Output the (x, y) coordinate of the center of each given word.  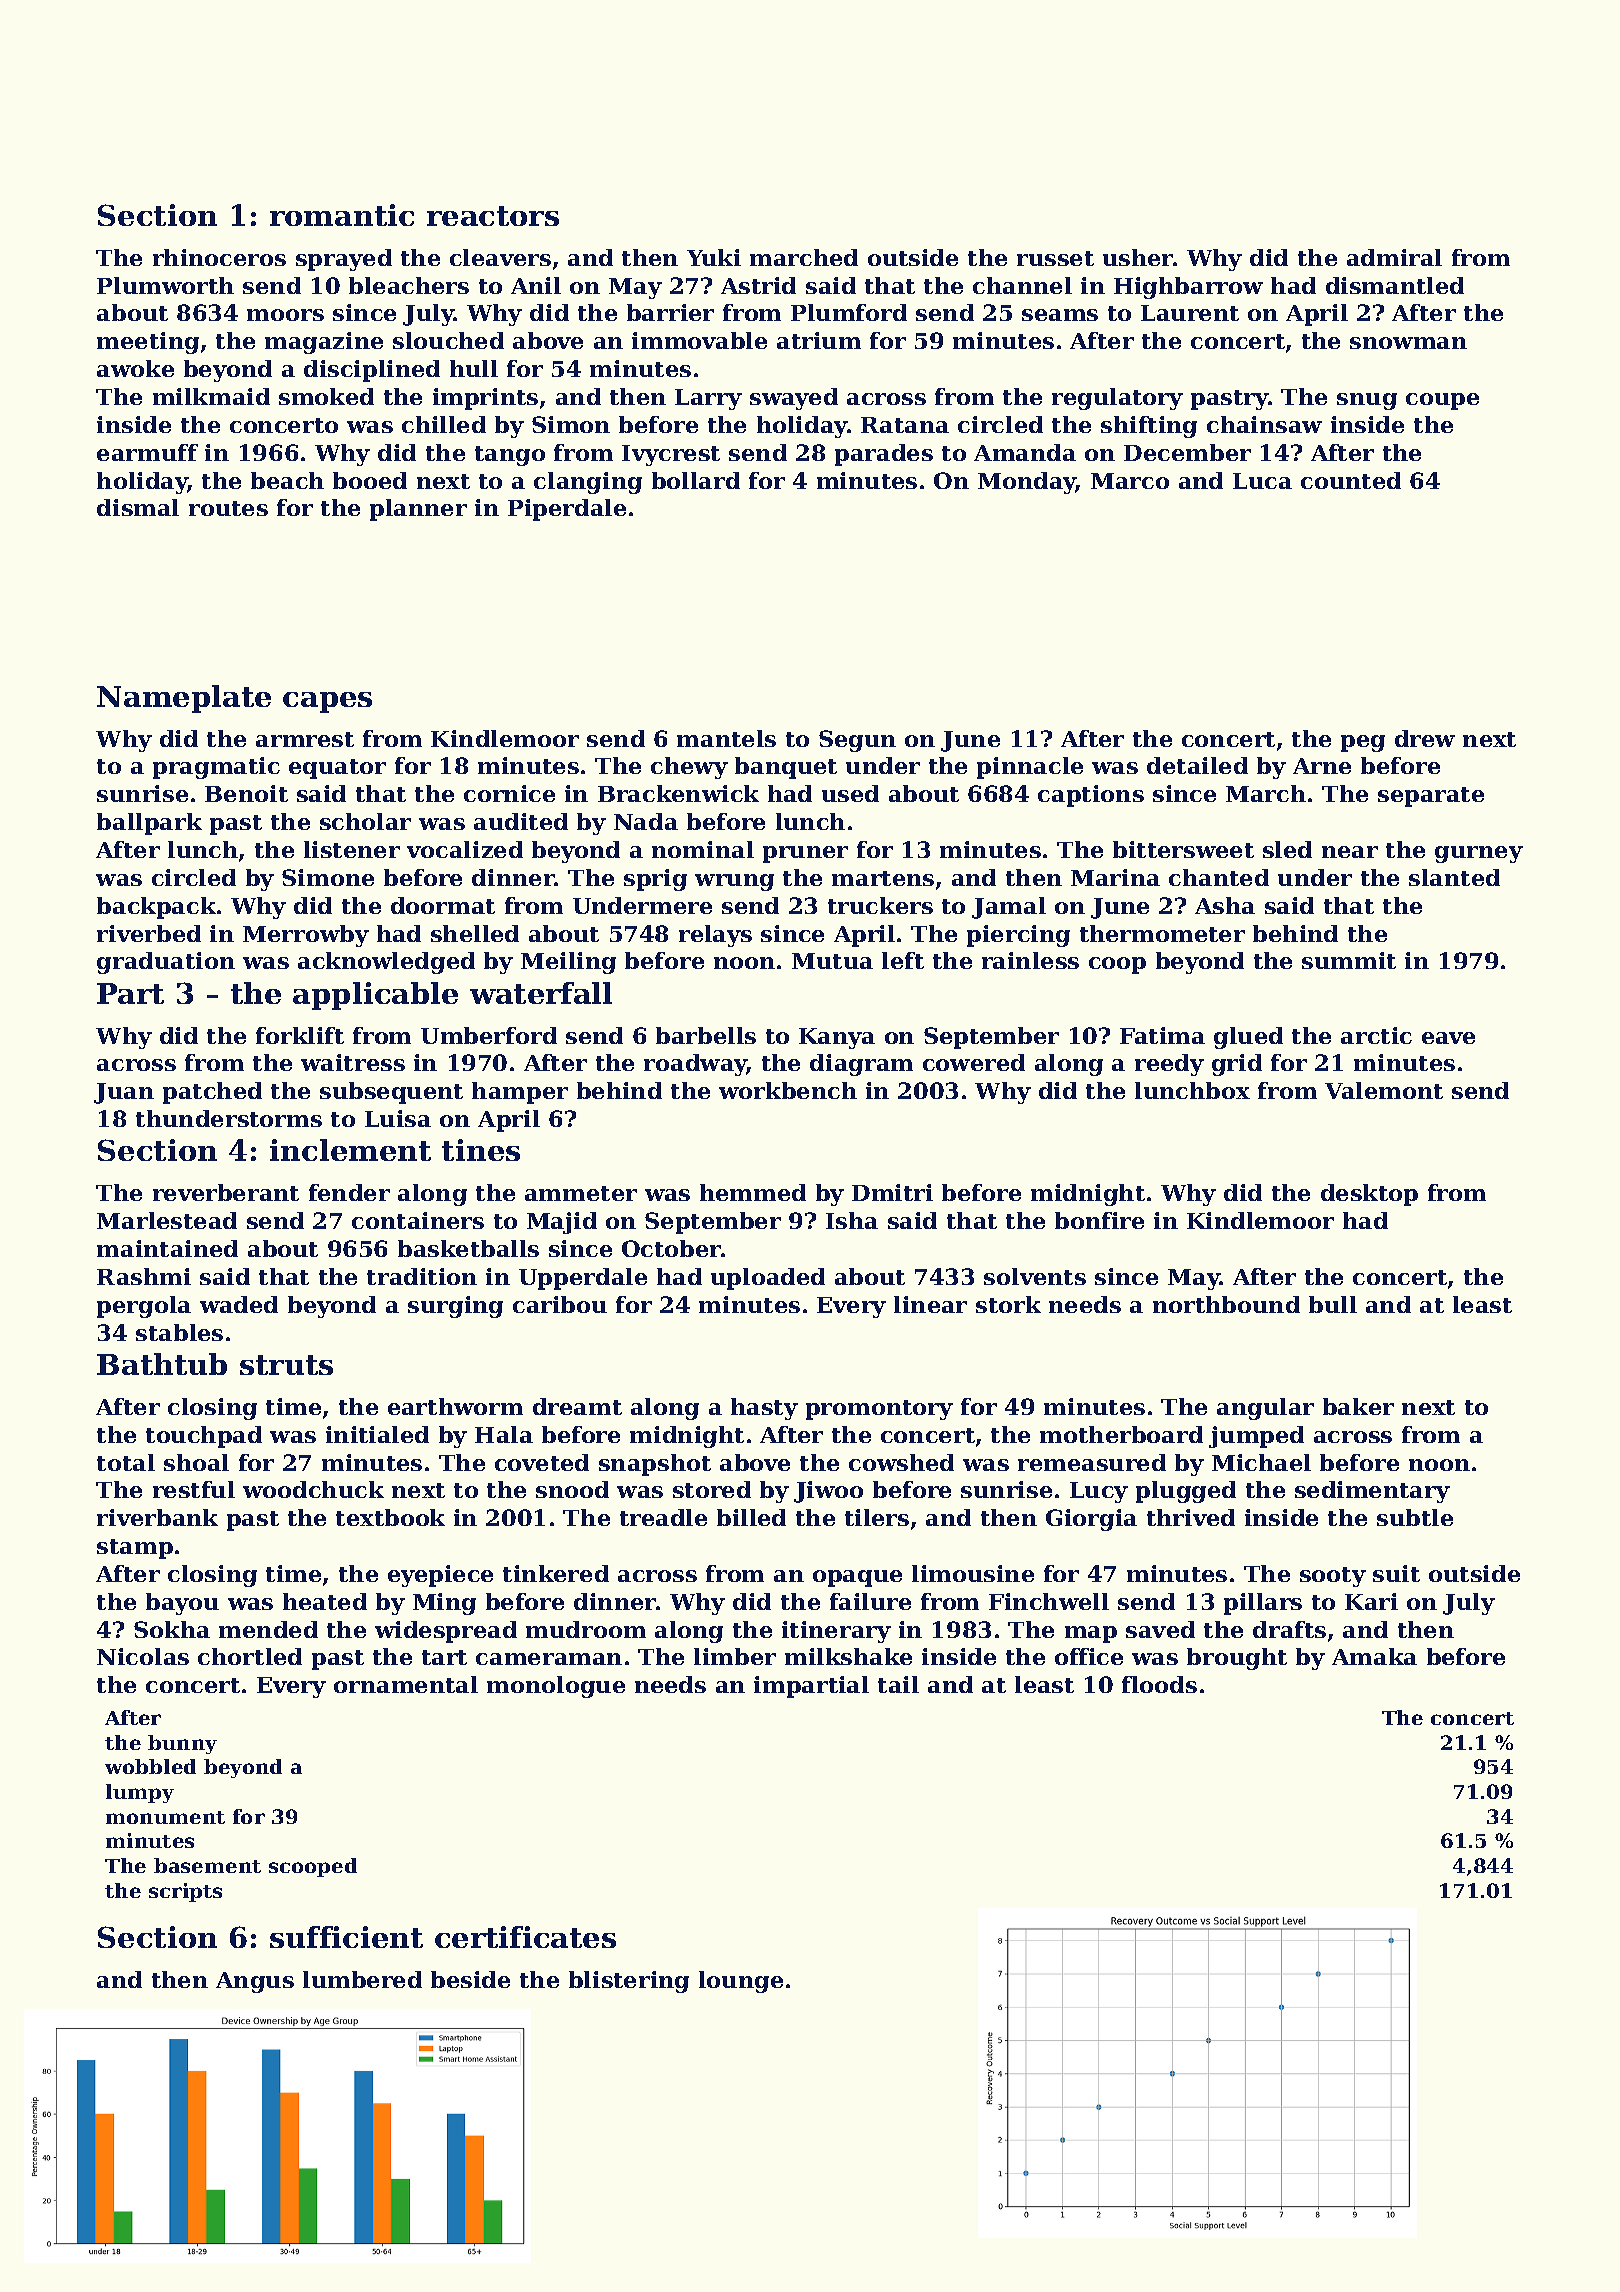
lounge (741, 1982)
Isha (852, 1220)
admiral (1394, 257)
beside (470, 1979)
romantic (342, 215)
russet (1055, 258)
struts (286, 1365)
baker (1358, 1406)
